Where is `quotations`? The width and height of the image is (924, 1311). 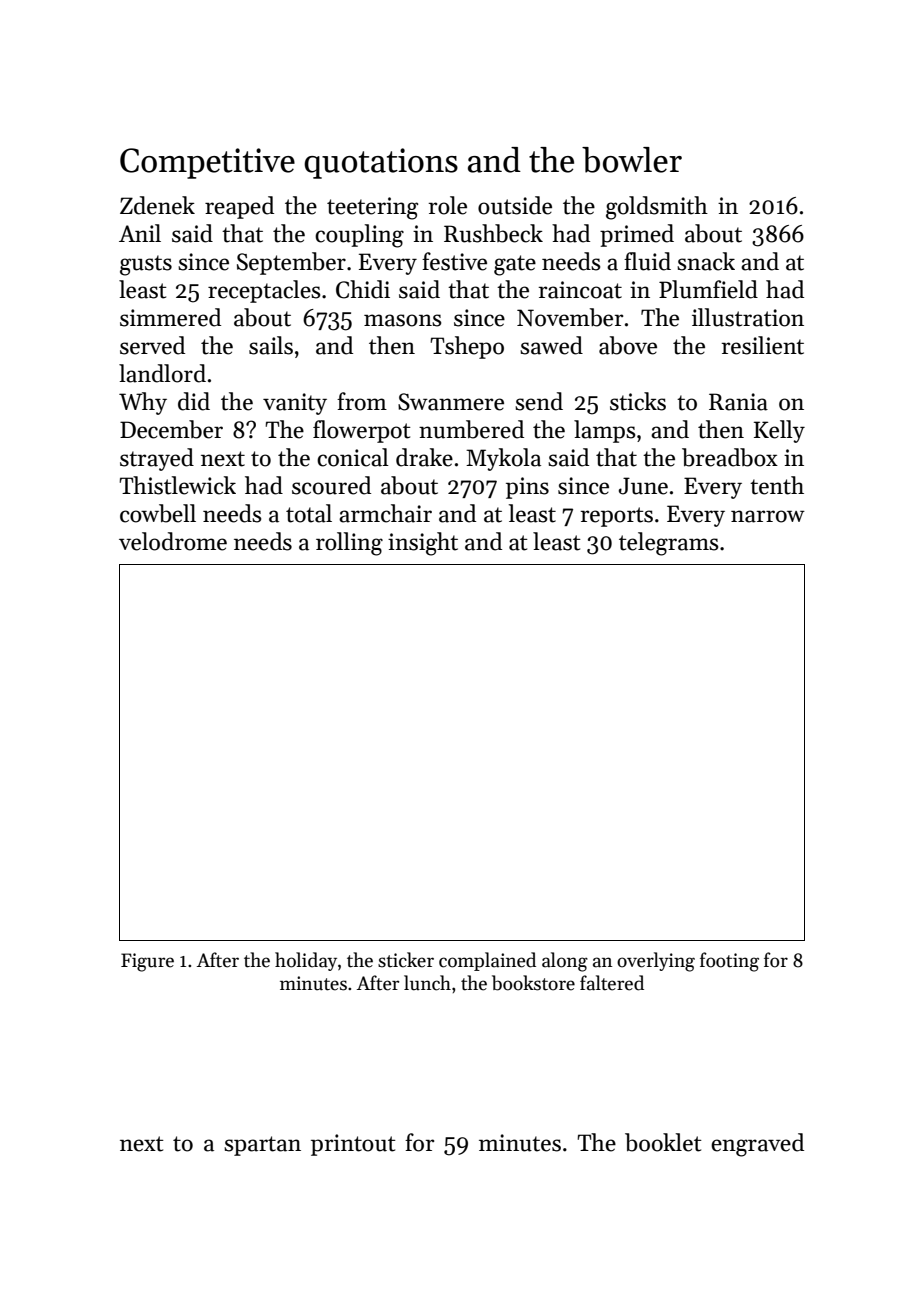 quotations is located at coordinates (381, 163).
